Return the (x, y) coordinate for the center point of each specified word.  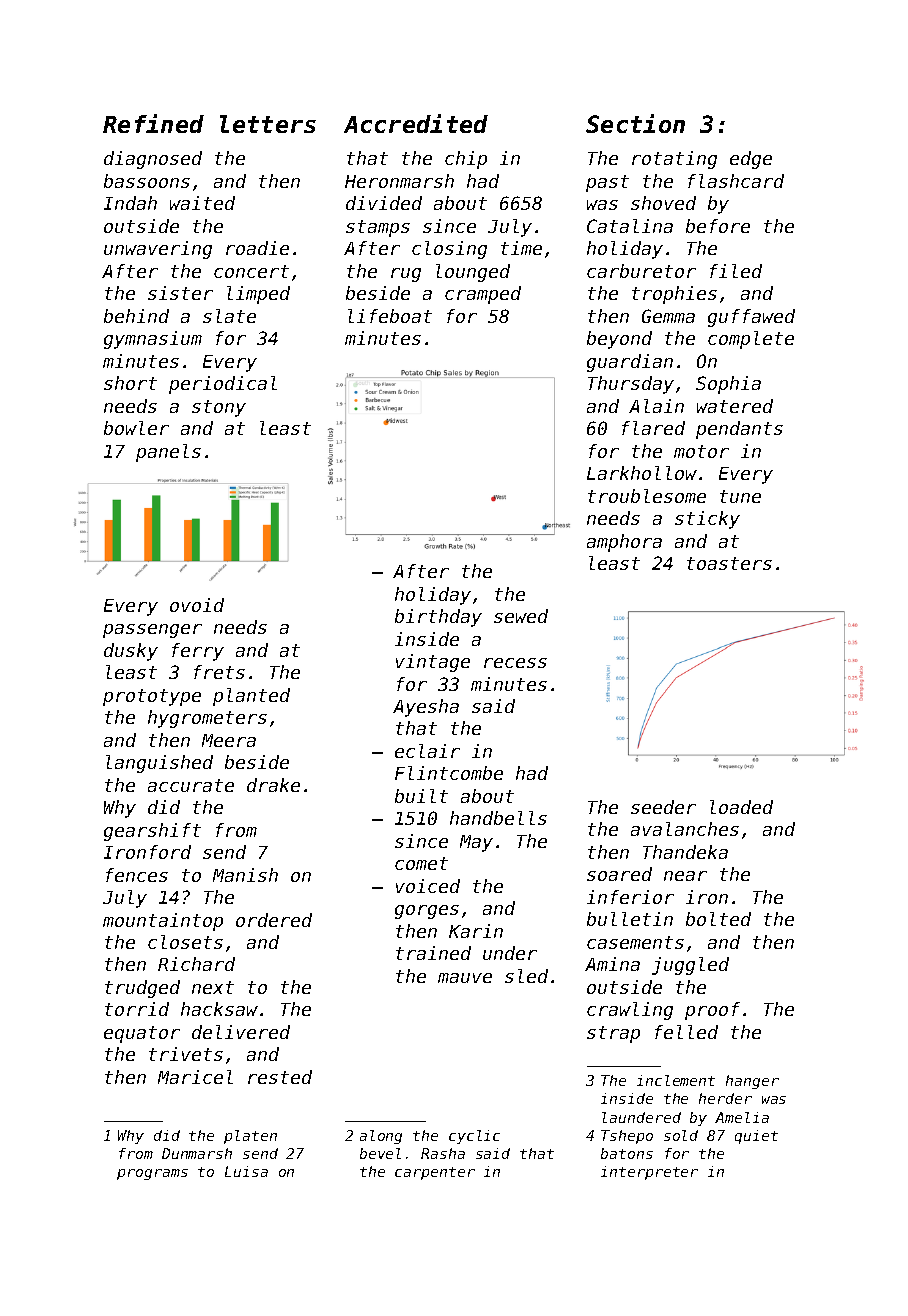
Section (635, 123)
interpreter (649, 1173)
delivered (241, 1032)
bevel (380, 1153)
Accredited (416, 123)
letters (268, 124)
